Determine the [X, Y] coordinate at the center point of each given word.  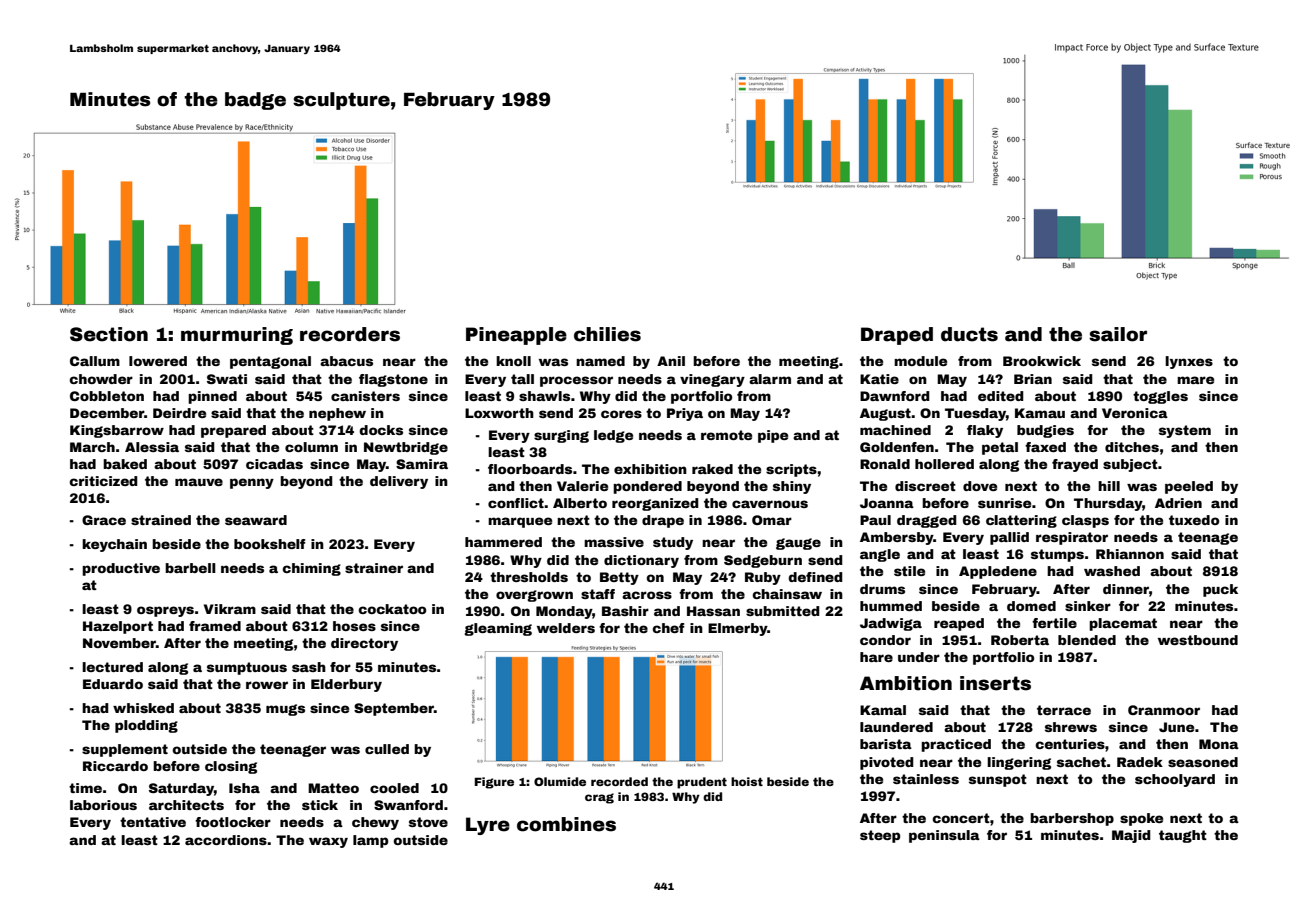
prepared [233, 431]
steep [880, 836]
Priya [685, 414]
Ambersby [896, 538]
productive [121, 569]
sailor [1118, 334]
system [1185, 431]
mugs [285, 710]
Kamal [883, 710]
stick [320, 805]
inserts [995, 683]
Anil [671, 361]
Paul [875, 520]
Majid [1131, 836]
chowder [101, 379]
